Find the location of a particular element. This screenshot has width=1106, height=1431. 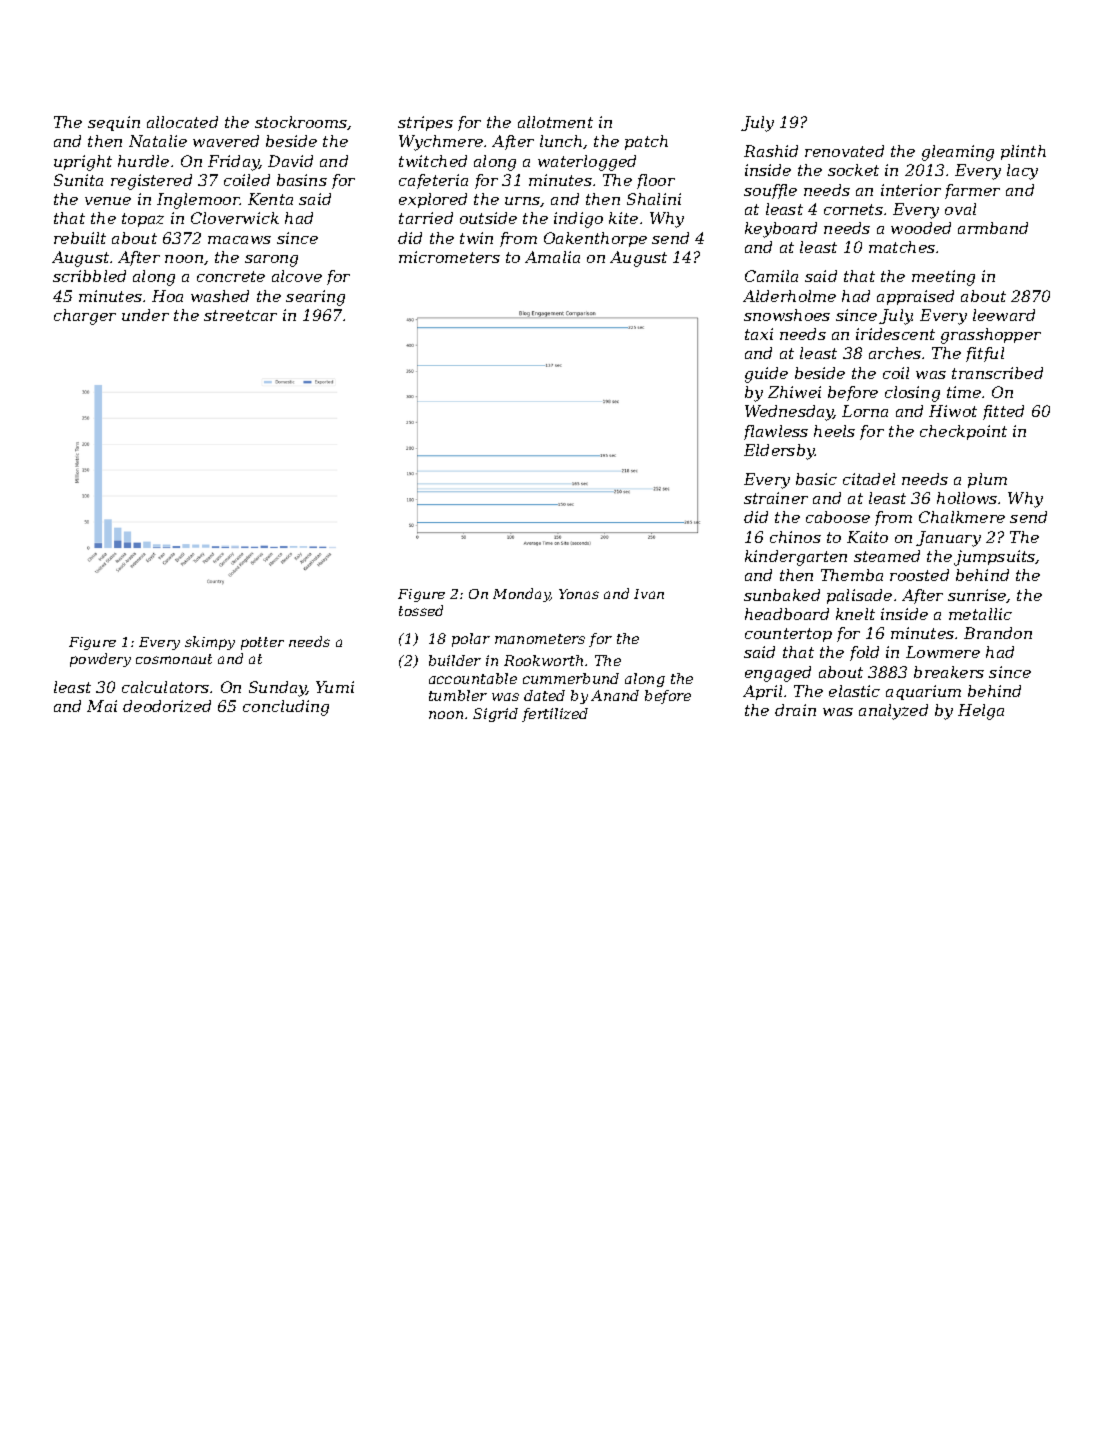

calculators is located at coordinates (165, 687).
